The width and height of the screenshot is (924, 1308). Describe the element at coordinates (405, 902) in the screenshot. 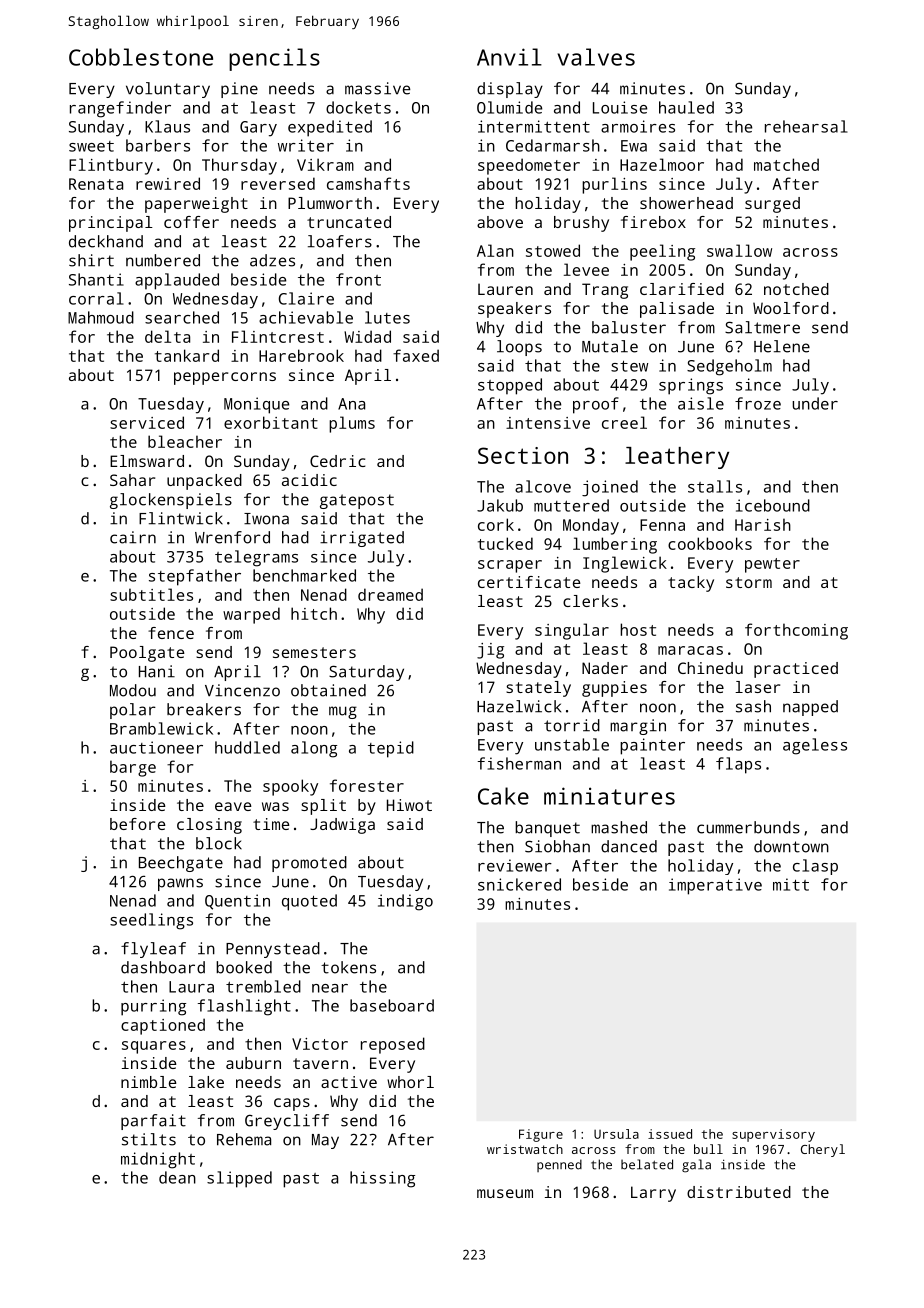

I see `indigo` at that location.
